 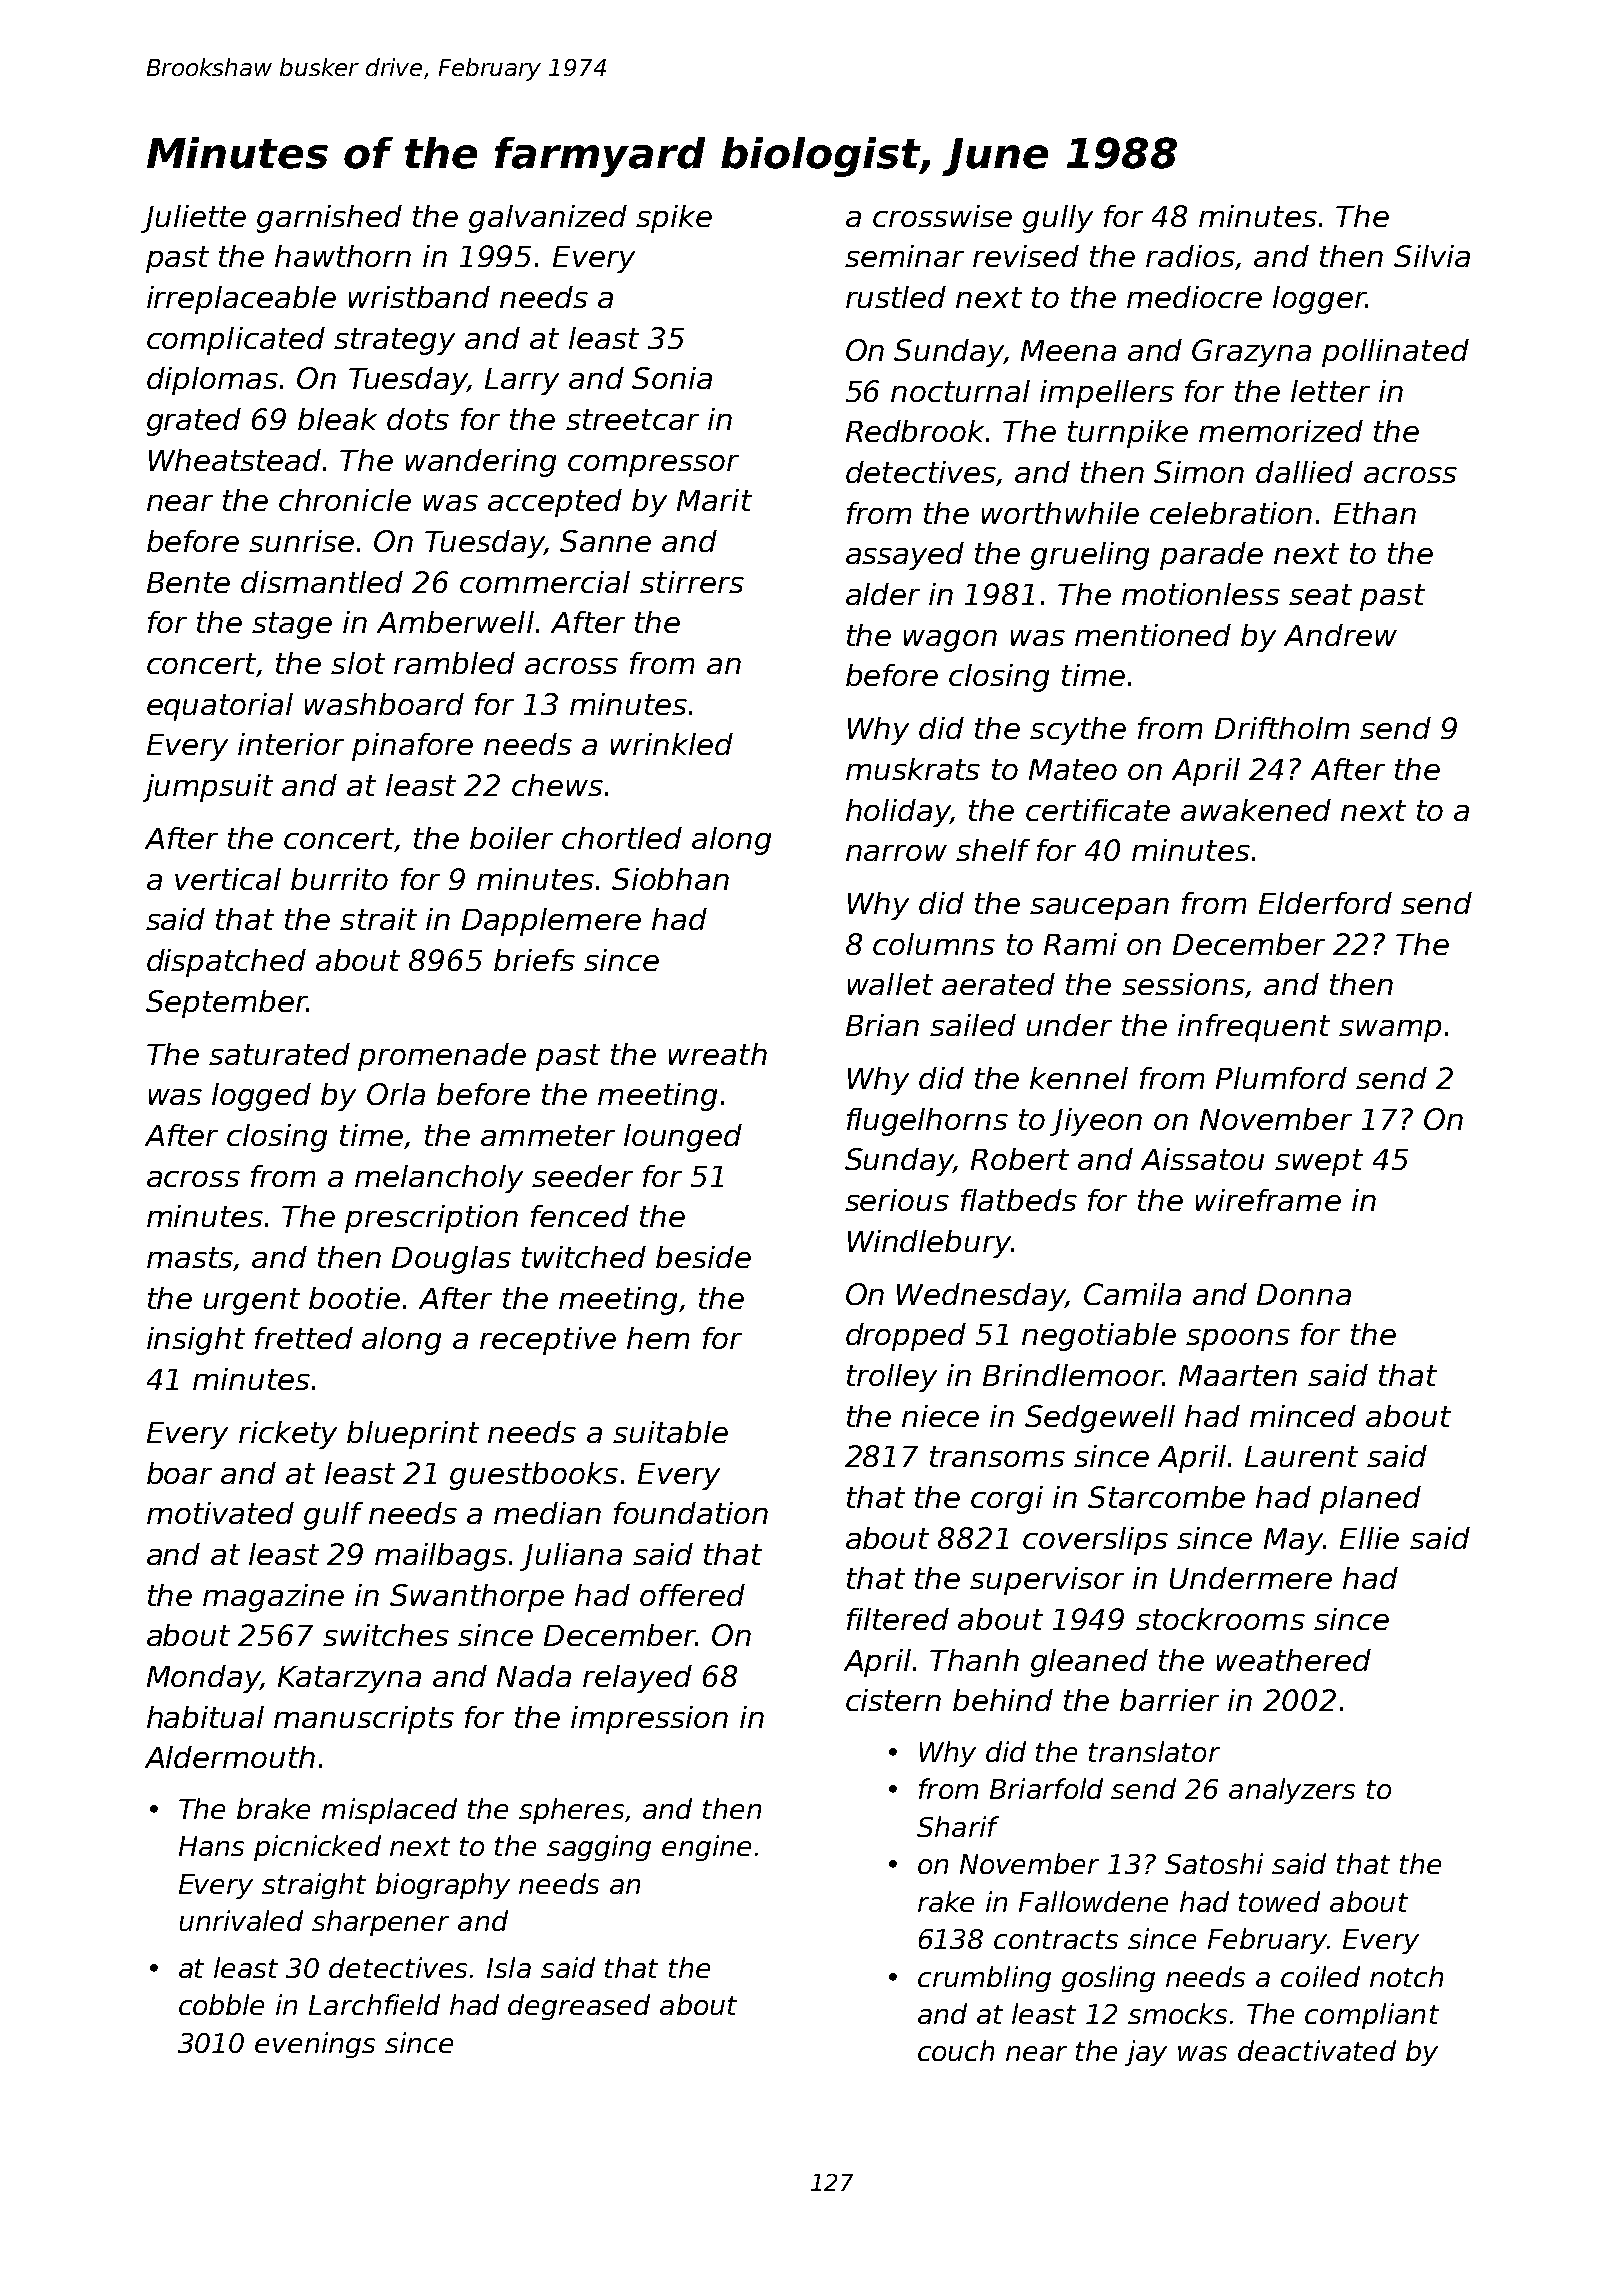 I want to click on dropped, so click(x=906, y=1337).
